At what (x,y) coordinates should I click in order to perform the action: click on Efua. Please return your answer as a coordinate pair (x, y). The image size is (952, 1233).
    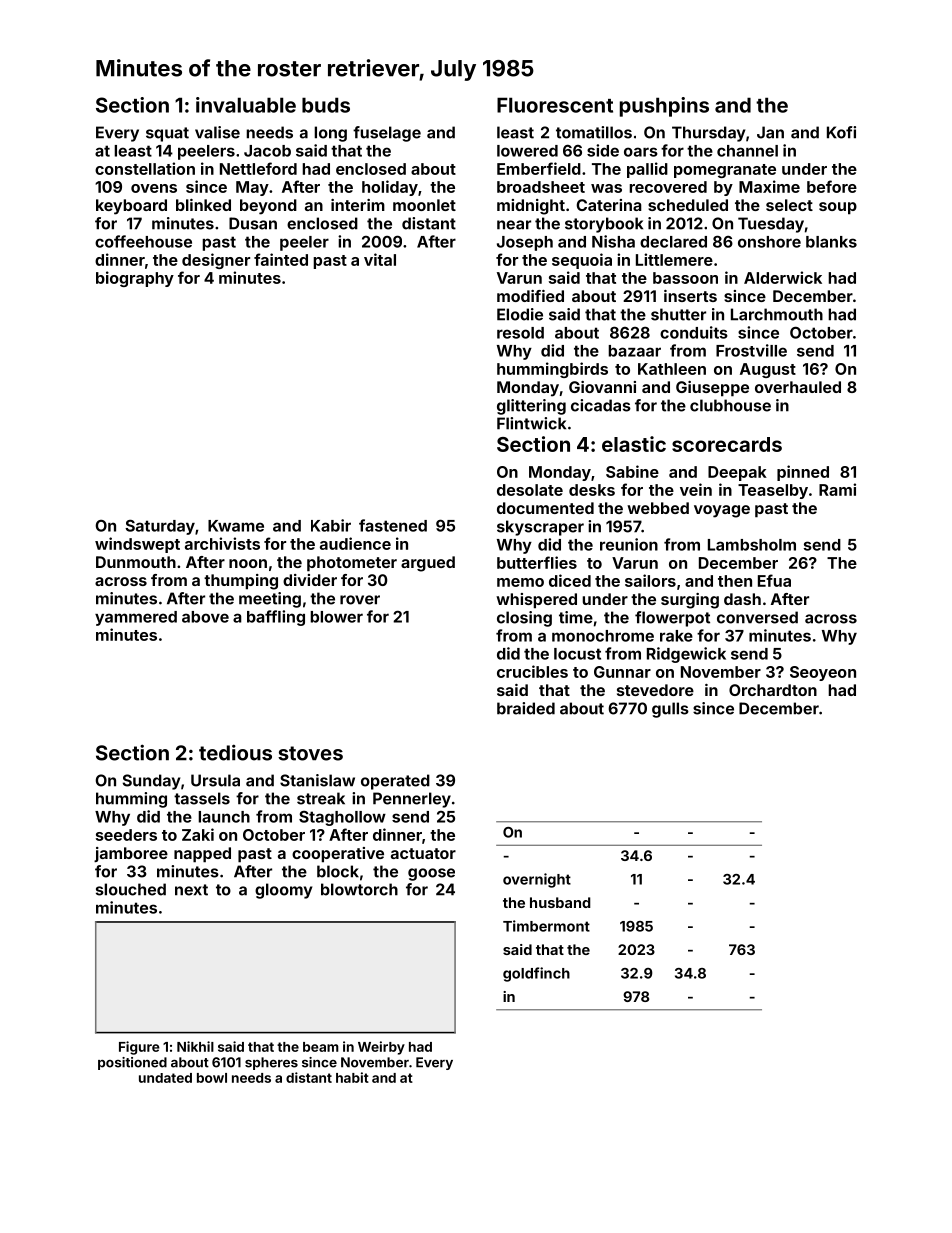
    Looking at the image, I should click on (774, 580).
